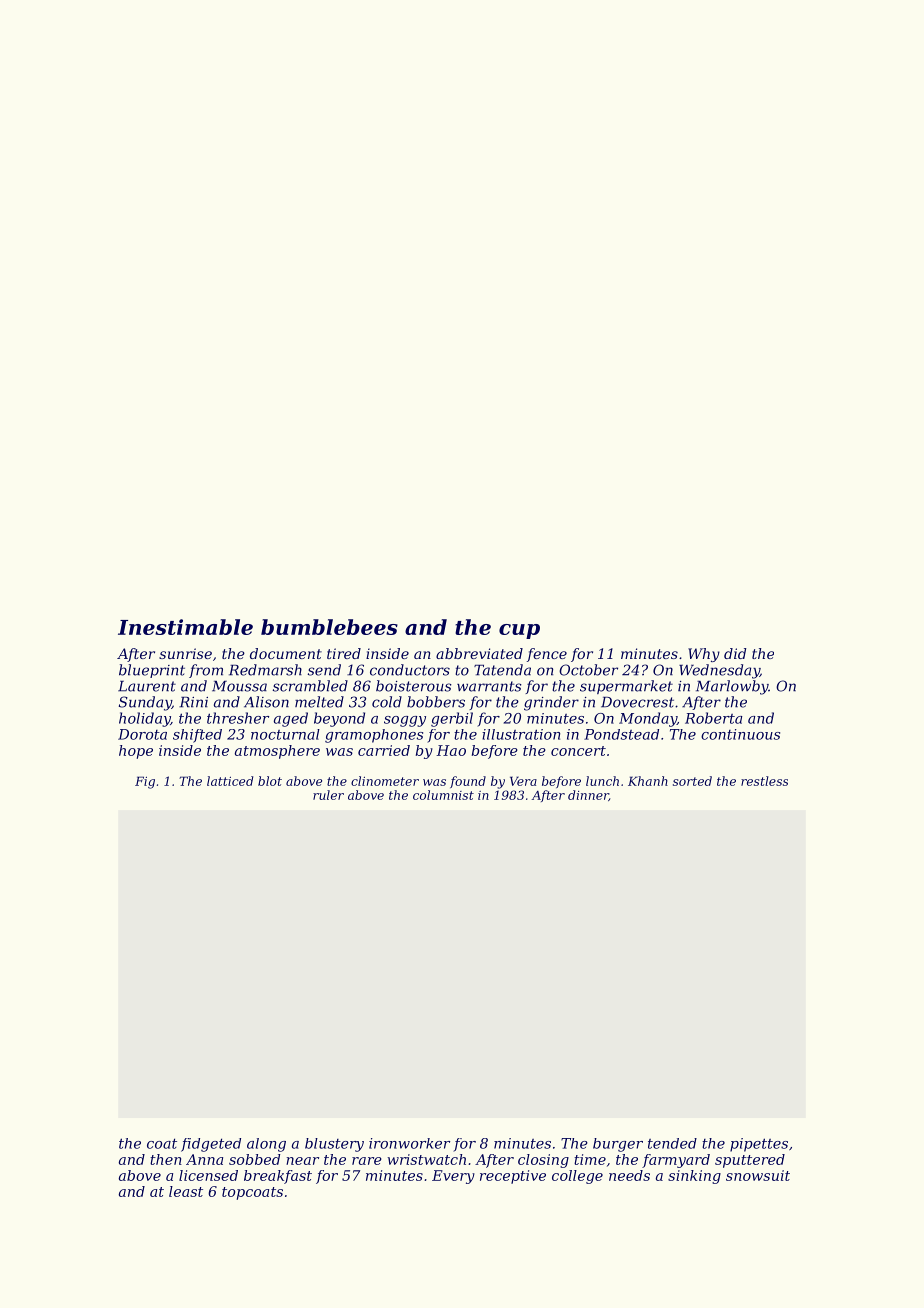  Describe the element at coordinates (405, 721) in the page. I see `soggy` at that location.
